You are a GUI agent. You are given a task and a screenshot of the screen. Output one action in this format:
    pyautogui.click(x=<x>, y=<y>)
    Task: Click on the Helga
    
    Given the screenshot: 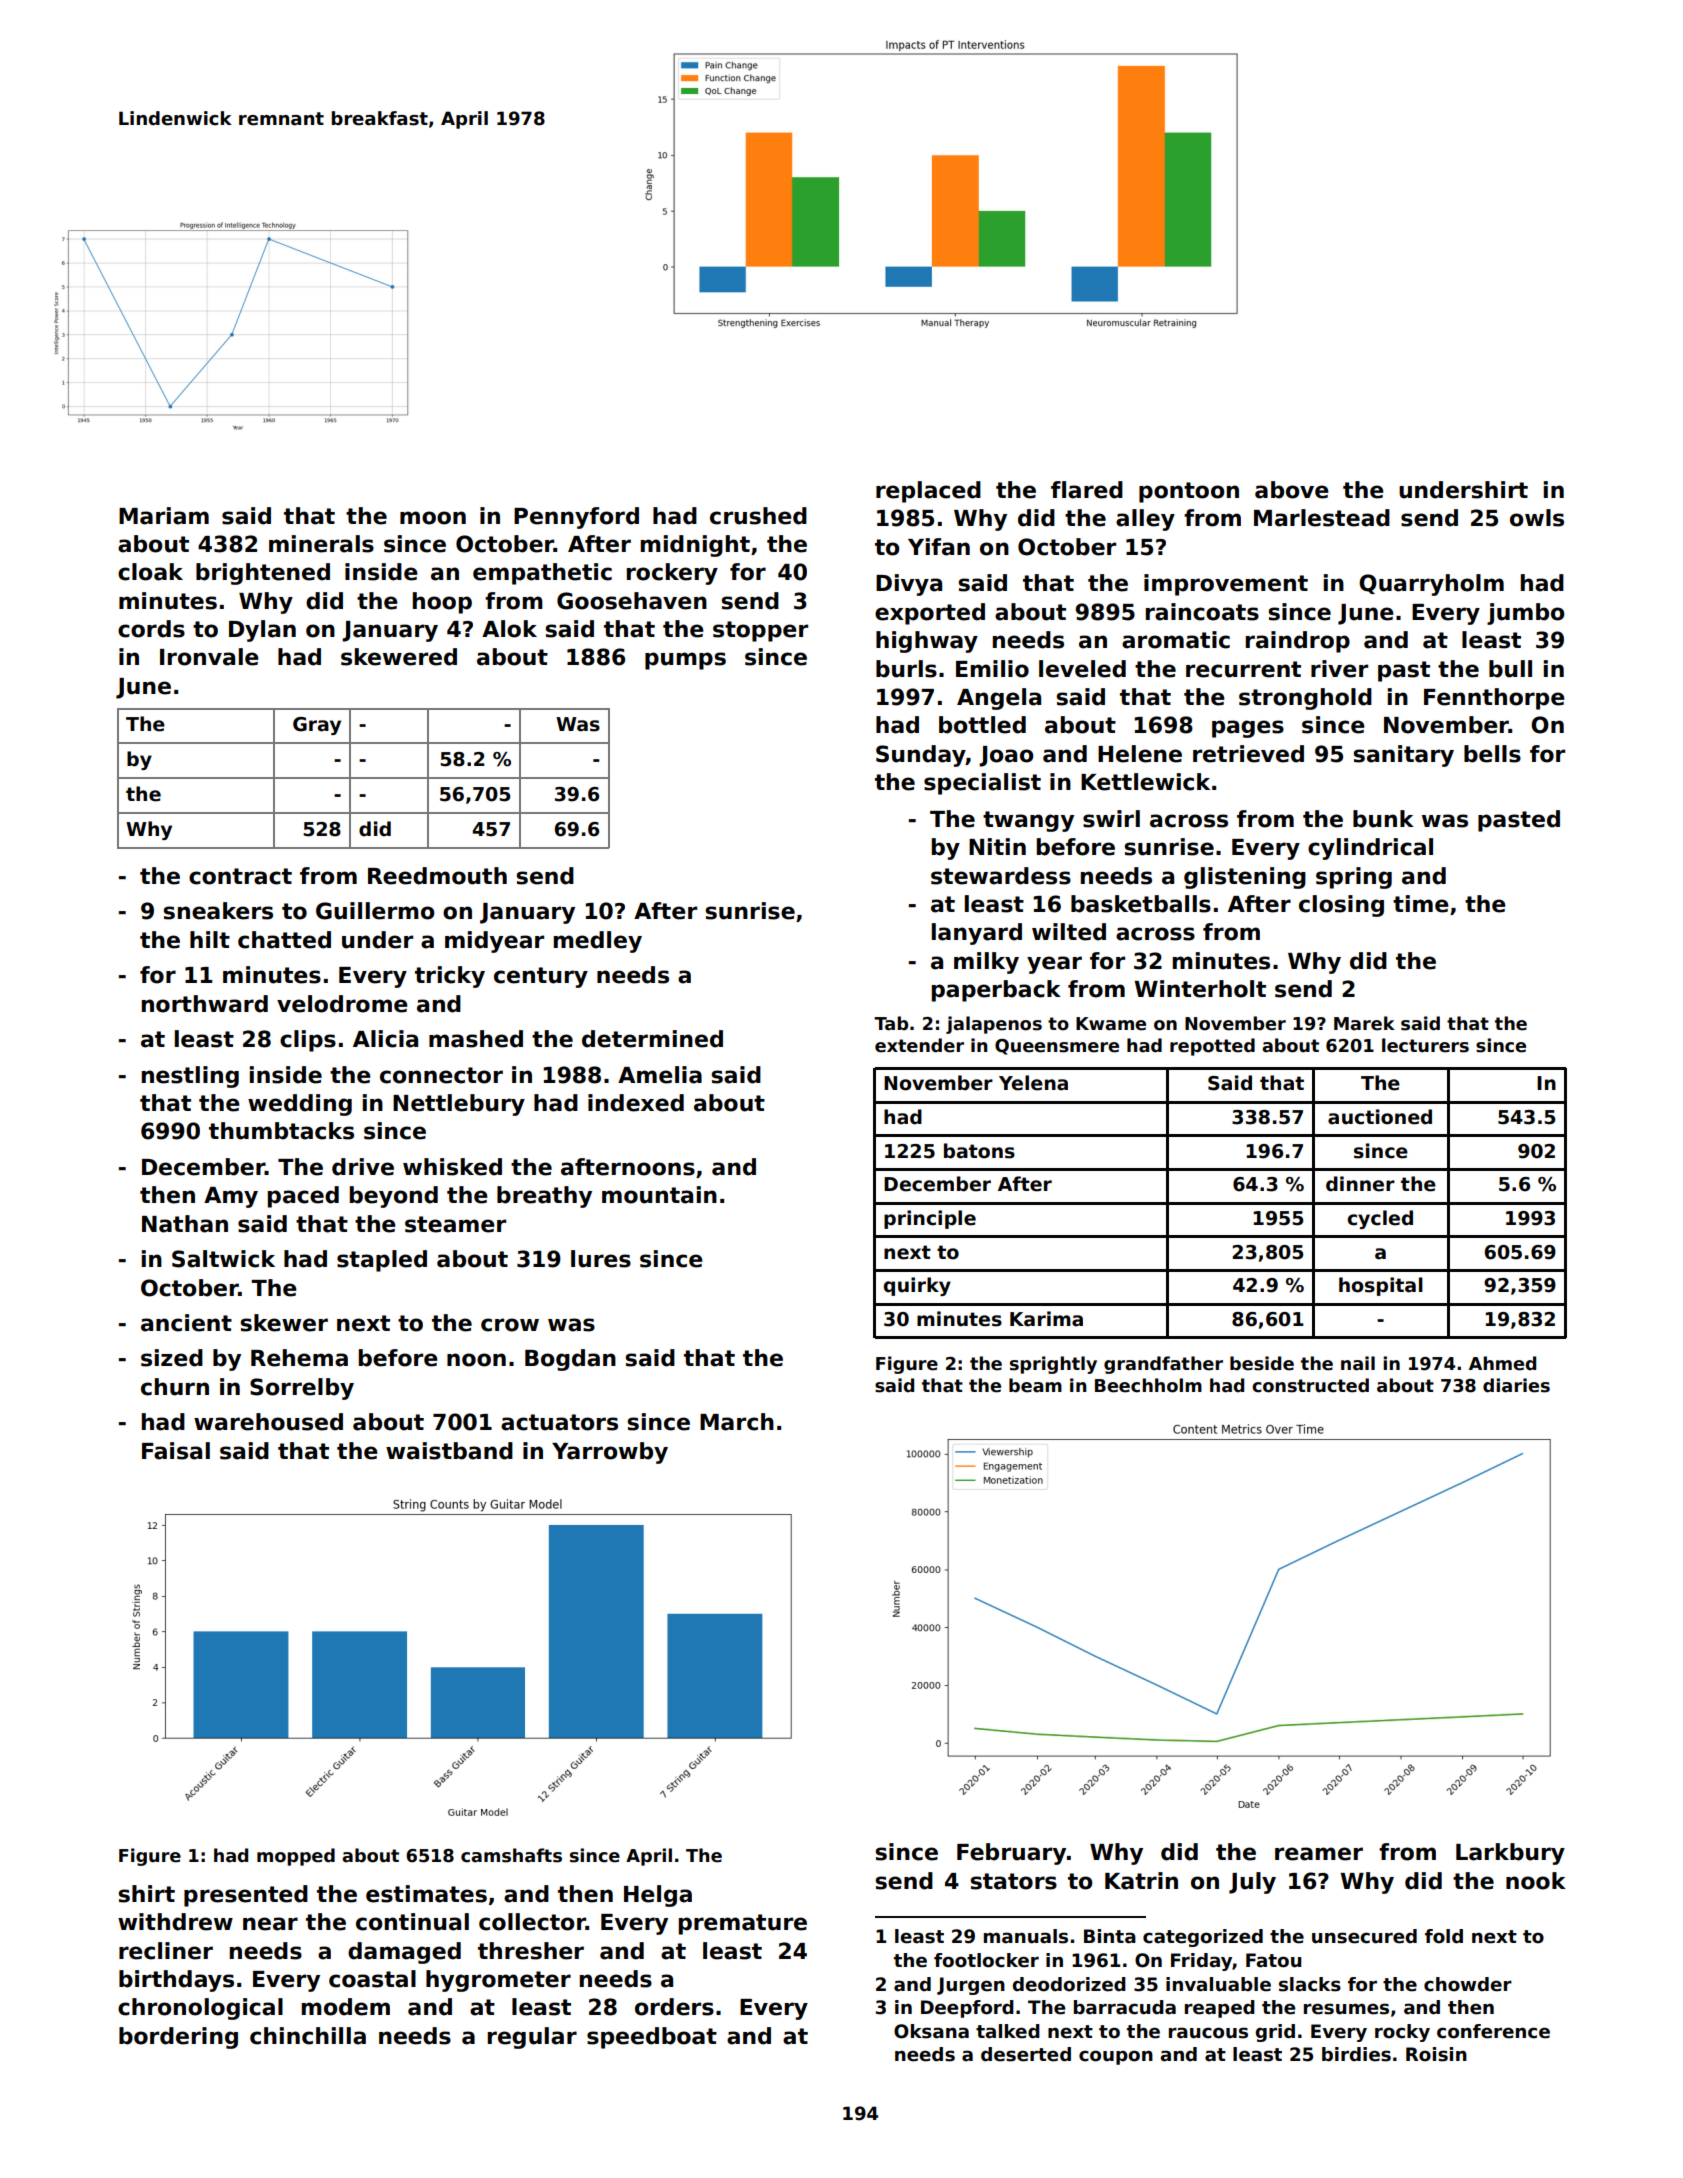 What is the action you would take?
    pyautogui.click(x=658, y=1896)
